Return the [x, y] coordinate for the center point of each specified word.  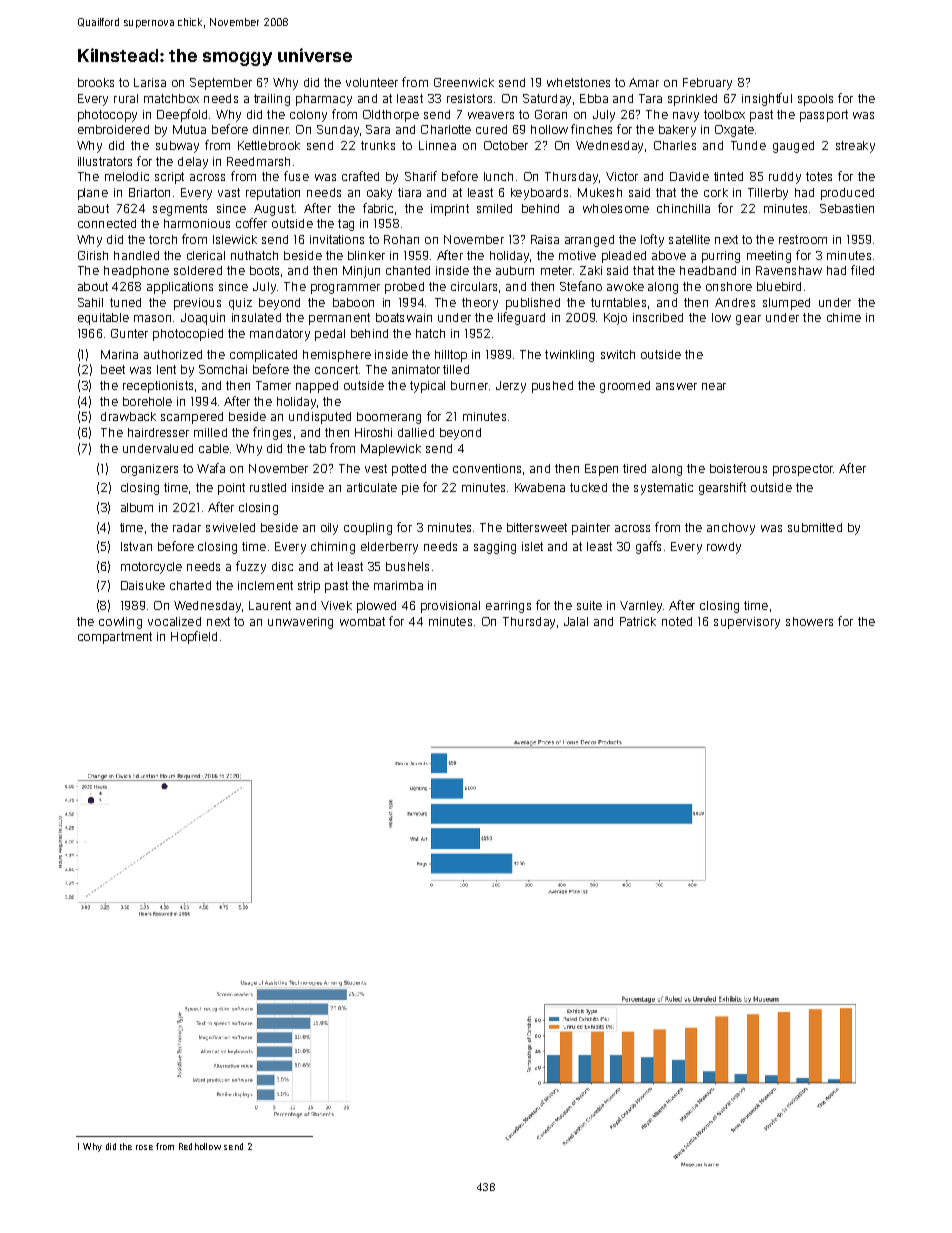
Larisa [150, 82]
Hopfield [194, 637]
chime [844, 317]
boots [264, 270]
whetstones [578, 82]
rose [144, 1147]
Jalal [576, 621]
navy [686, 117]
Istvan [136, 546]
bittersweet [537, 527]
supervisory [747, 623]
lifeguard [521, 318]
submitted [815, 527]
